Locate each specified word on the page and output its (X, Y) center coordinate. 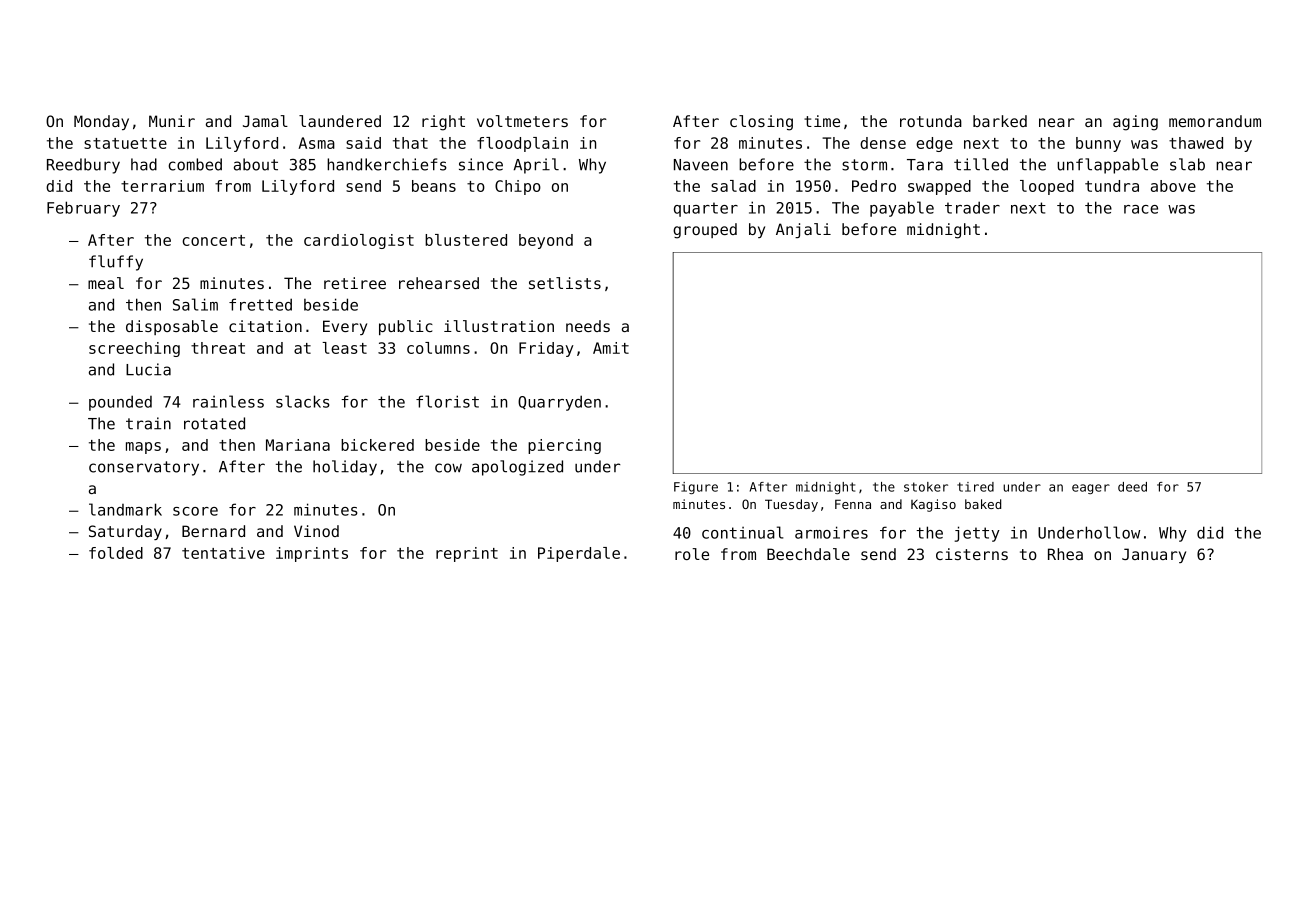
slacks (303, 401)
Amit (611, 348)
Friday (546, 349)
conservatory (144, 468)
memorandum (1215, 121)
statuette (125, 143)
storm (864, 165)
